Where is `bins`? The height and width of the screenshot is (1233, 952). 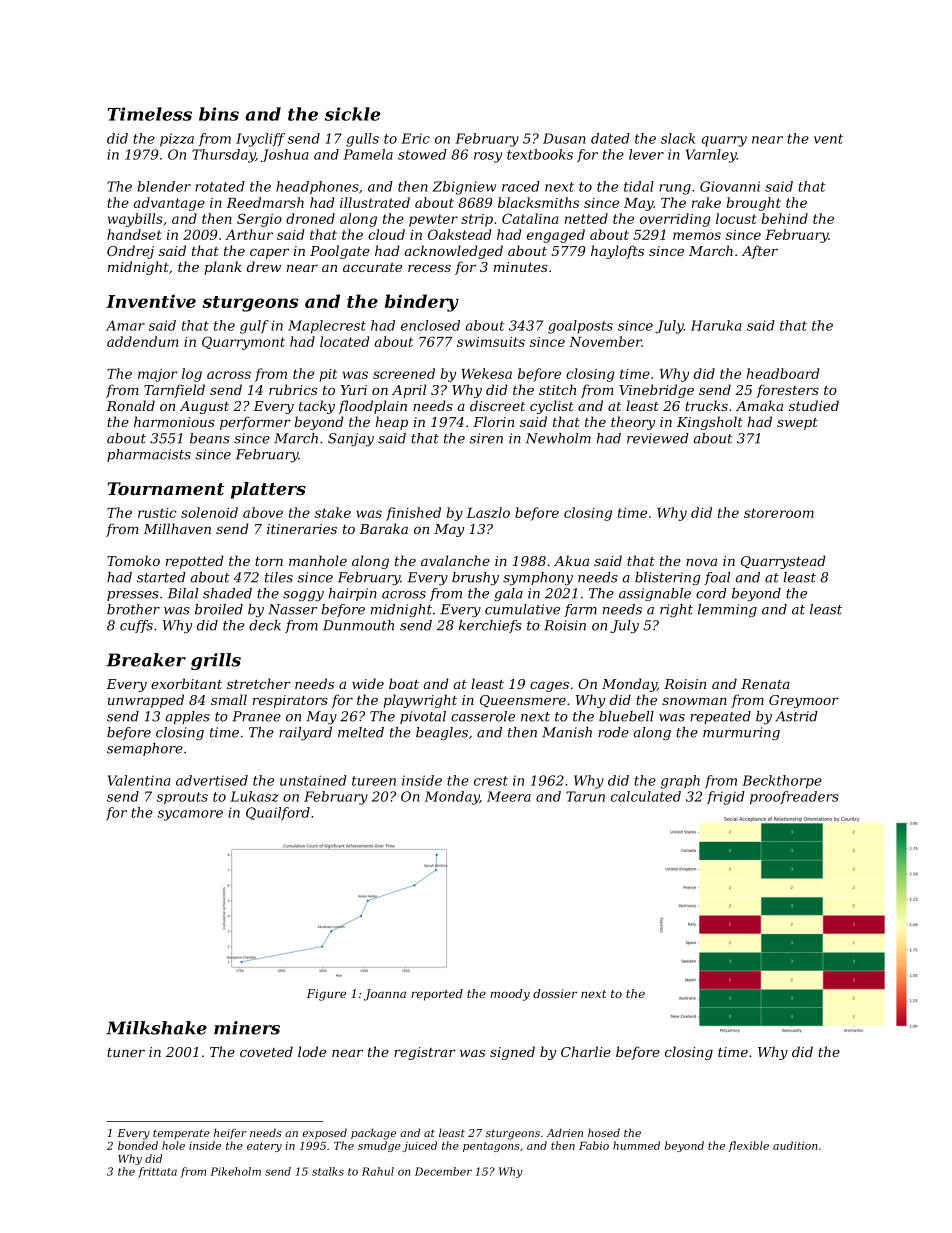
bins is located at coordinates (219, 114).
